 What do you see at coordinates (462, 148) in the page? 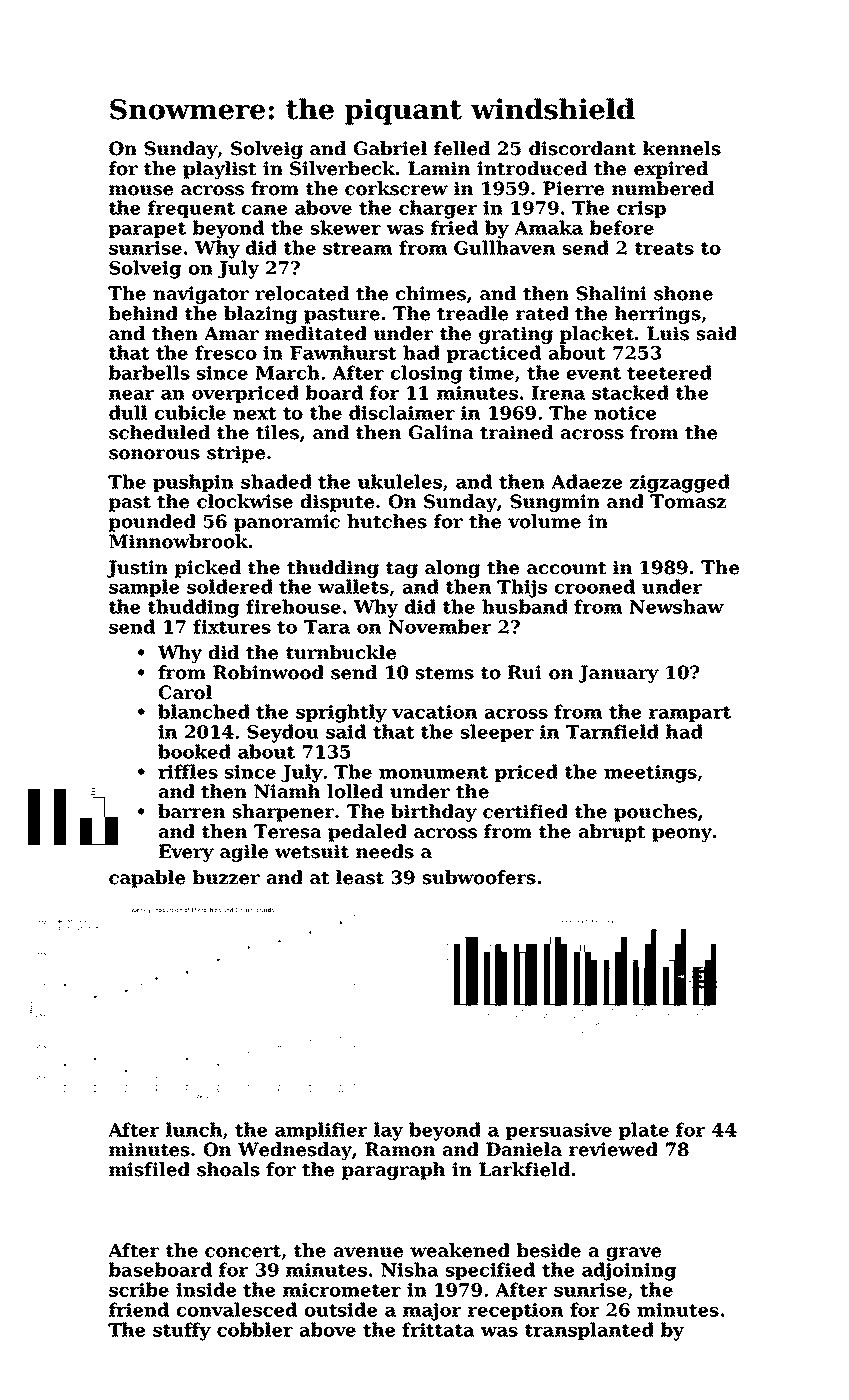
I see `felled` at bounding box center [462, 148].
